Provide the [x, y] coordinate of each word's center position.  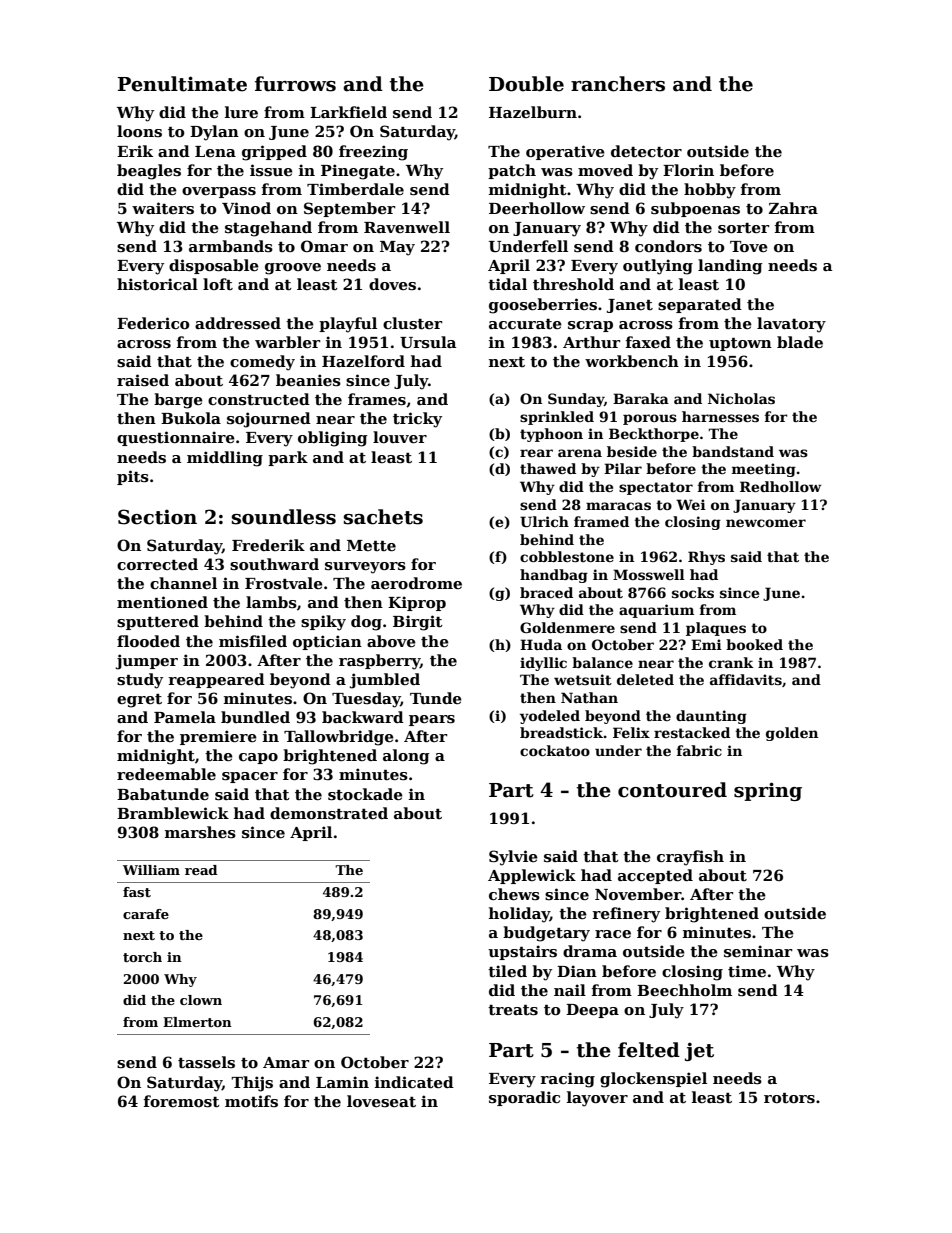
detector [646, 151]
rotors [789, 1098]
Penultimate [182, 84]
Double [526, 84]
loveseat [381, 1101]
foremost [182, 1101]
